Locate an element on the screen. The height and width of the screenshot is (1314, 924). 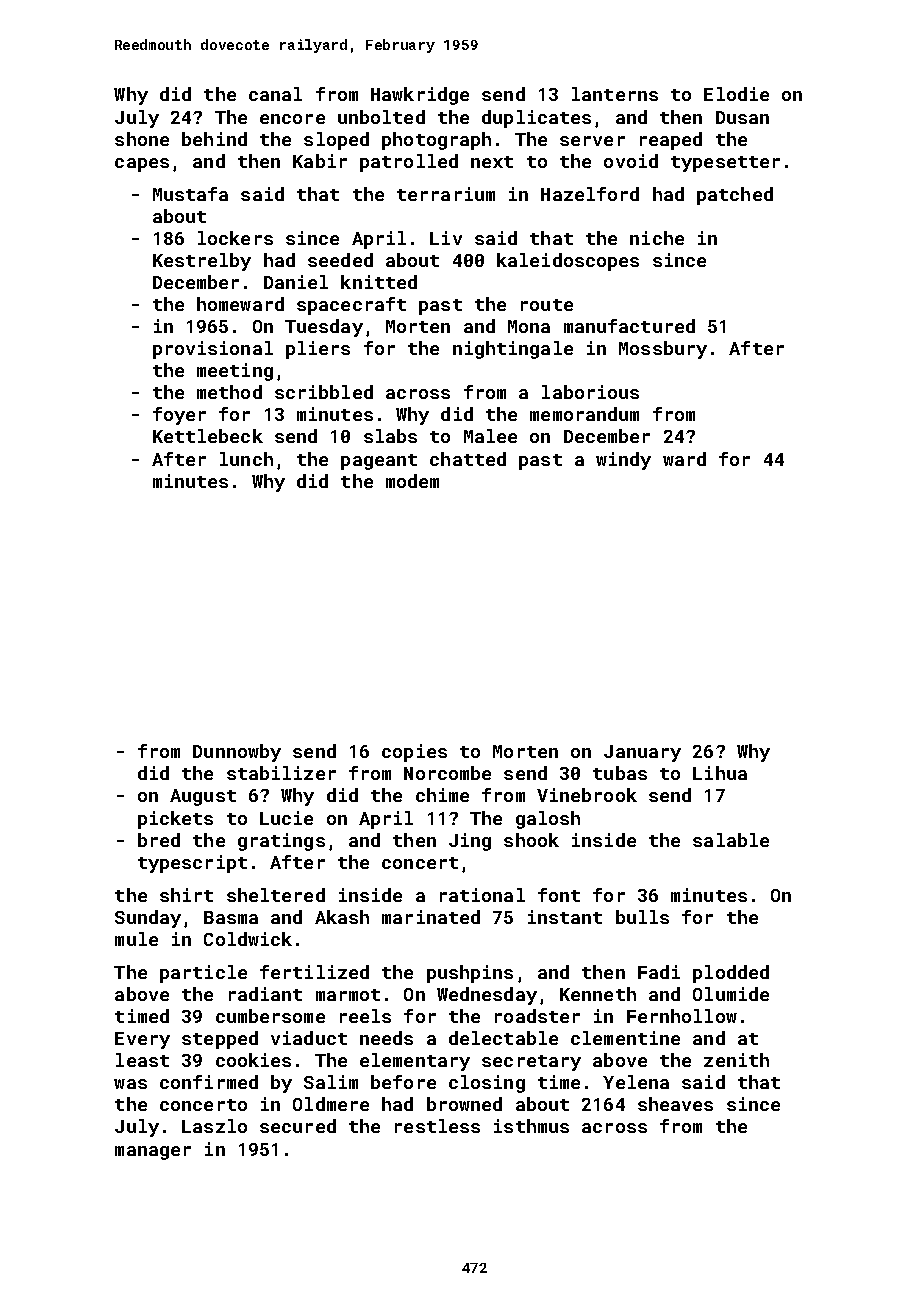
Elodie is located at coordinates (736, 94).
